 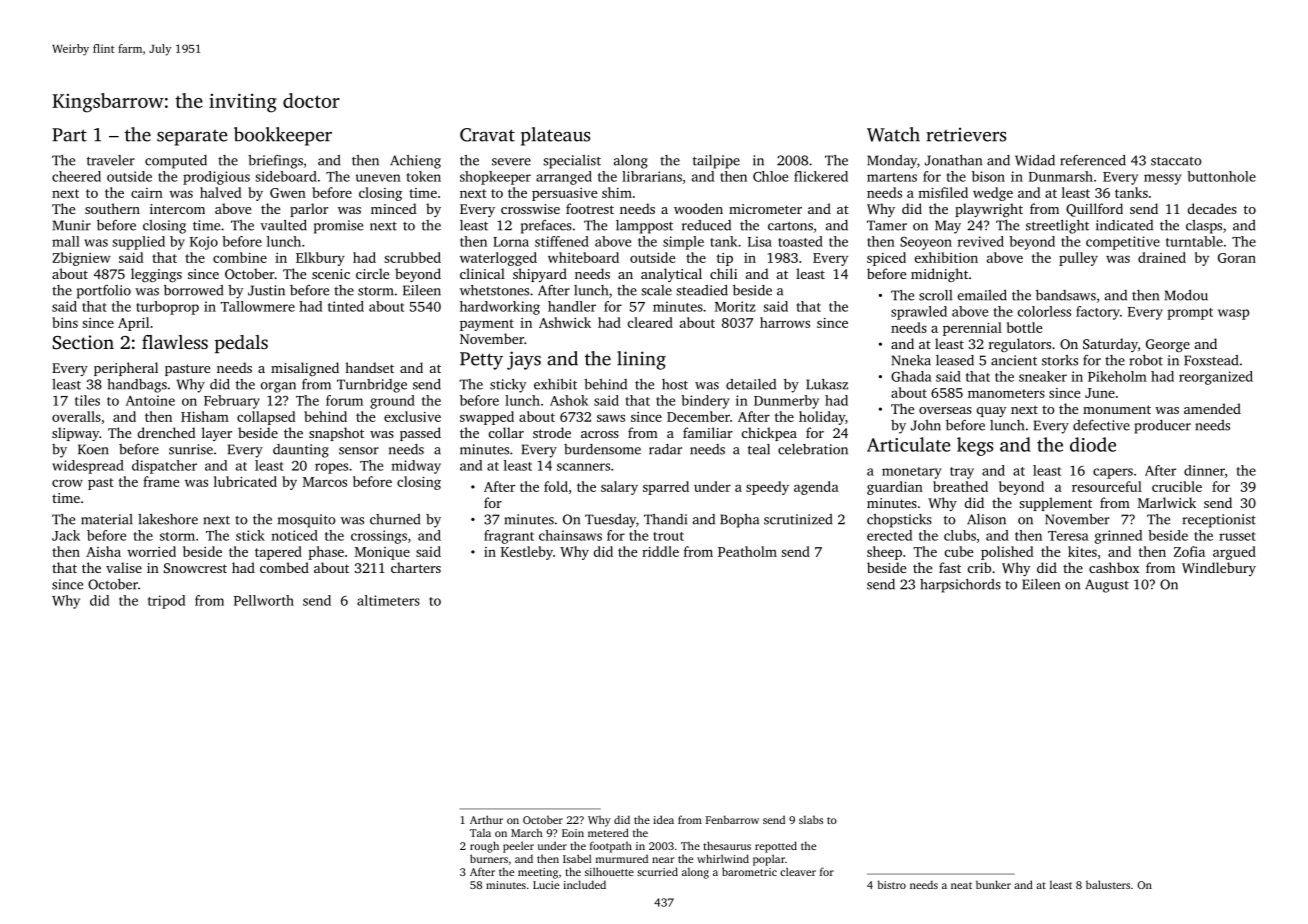 What do you see at coordinates (486, 819) in the document?
I see `Arthur` at bounding box center [486, 819].
